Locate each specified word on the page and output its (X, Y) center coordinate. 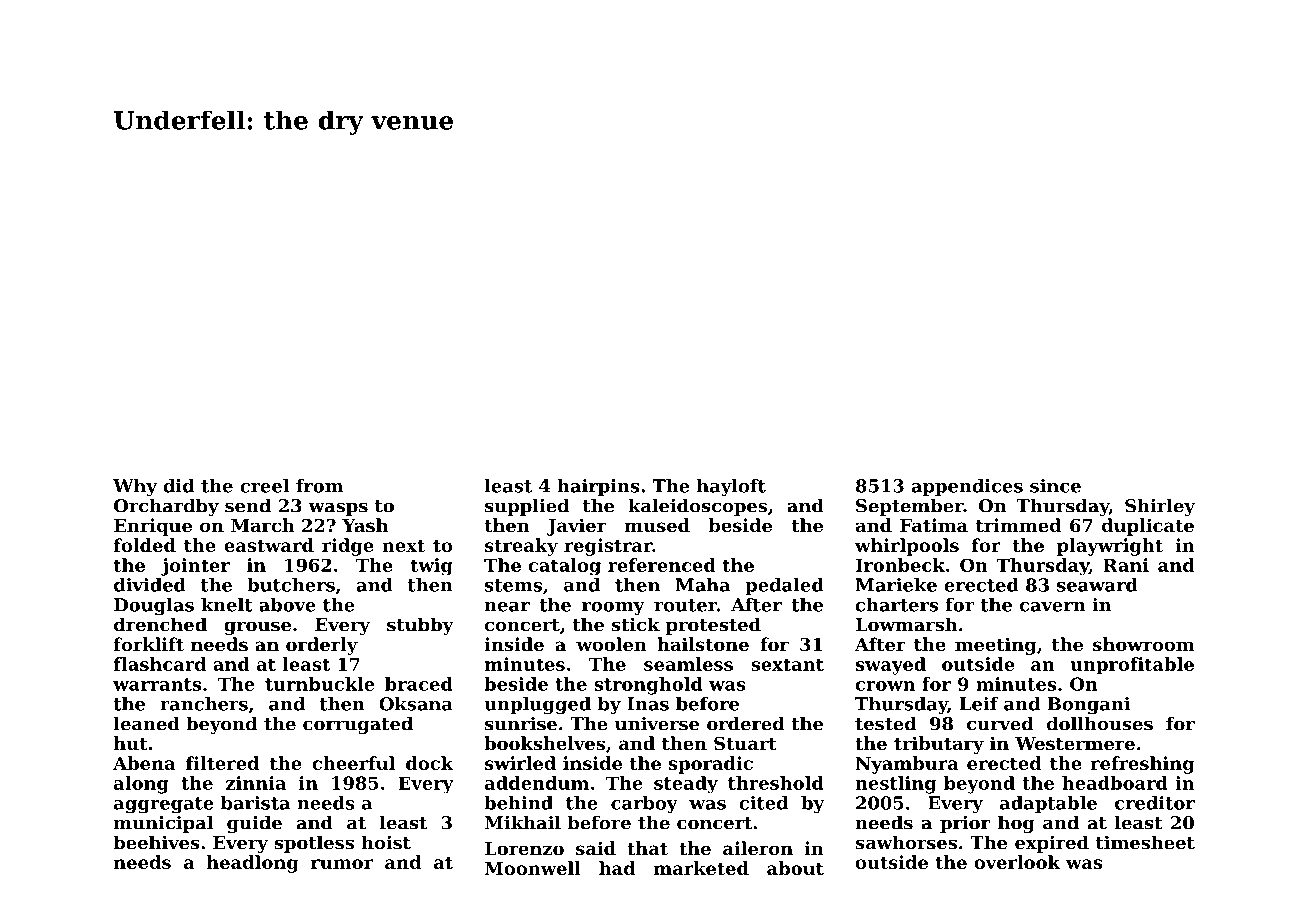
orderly (322, 646)
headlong (253, 864)
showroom (1143, 644)
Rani (1126, 565)
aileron (758, 848)
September (910, 507)
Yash (365, 525)
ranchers (204, 704)
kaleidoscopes (697, 507)
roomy (613, 609)
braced (419, 684)
